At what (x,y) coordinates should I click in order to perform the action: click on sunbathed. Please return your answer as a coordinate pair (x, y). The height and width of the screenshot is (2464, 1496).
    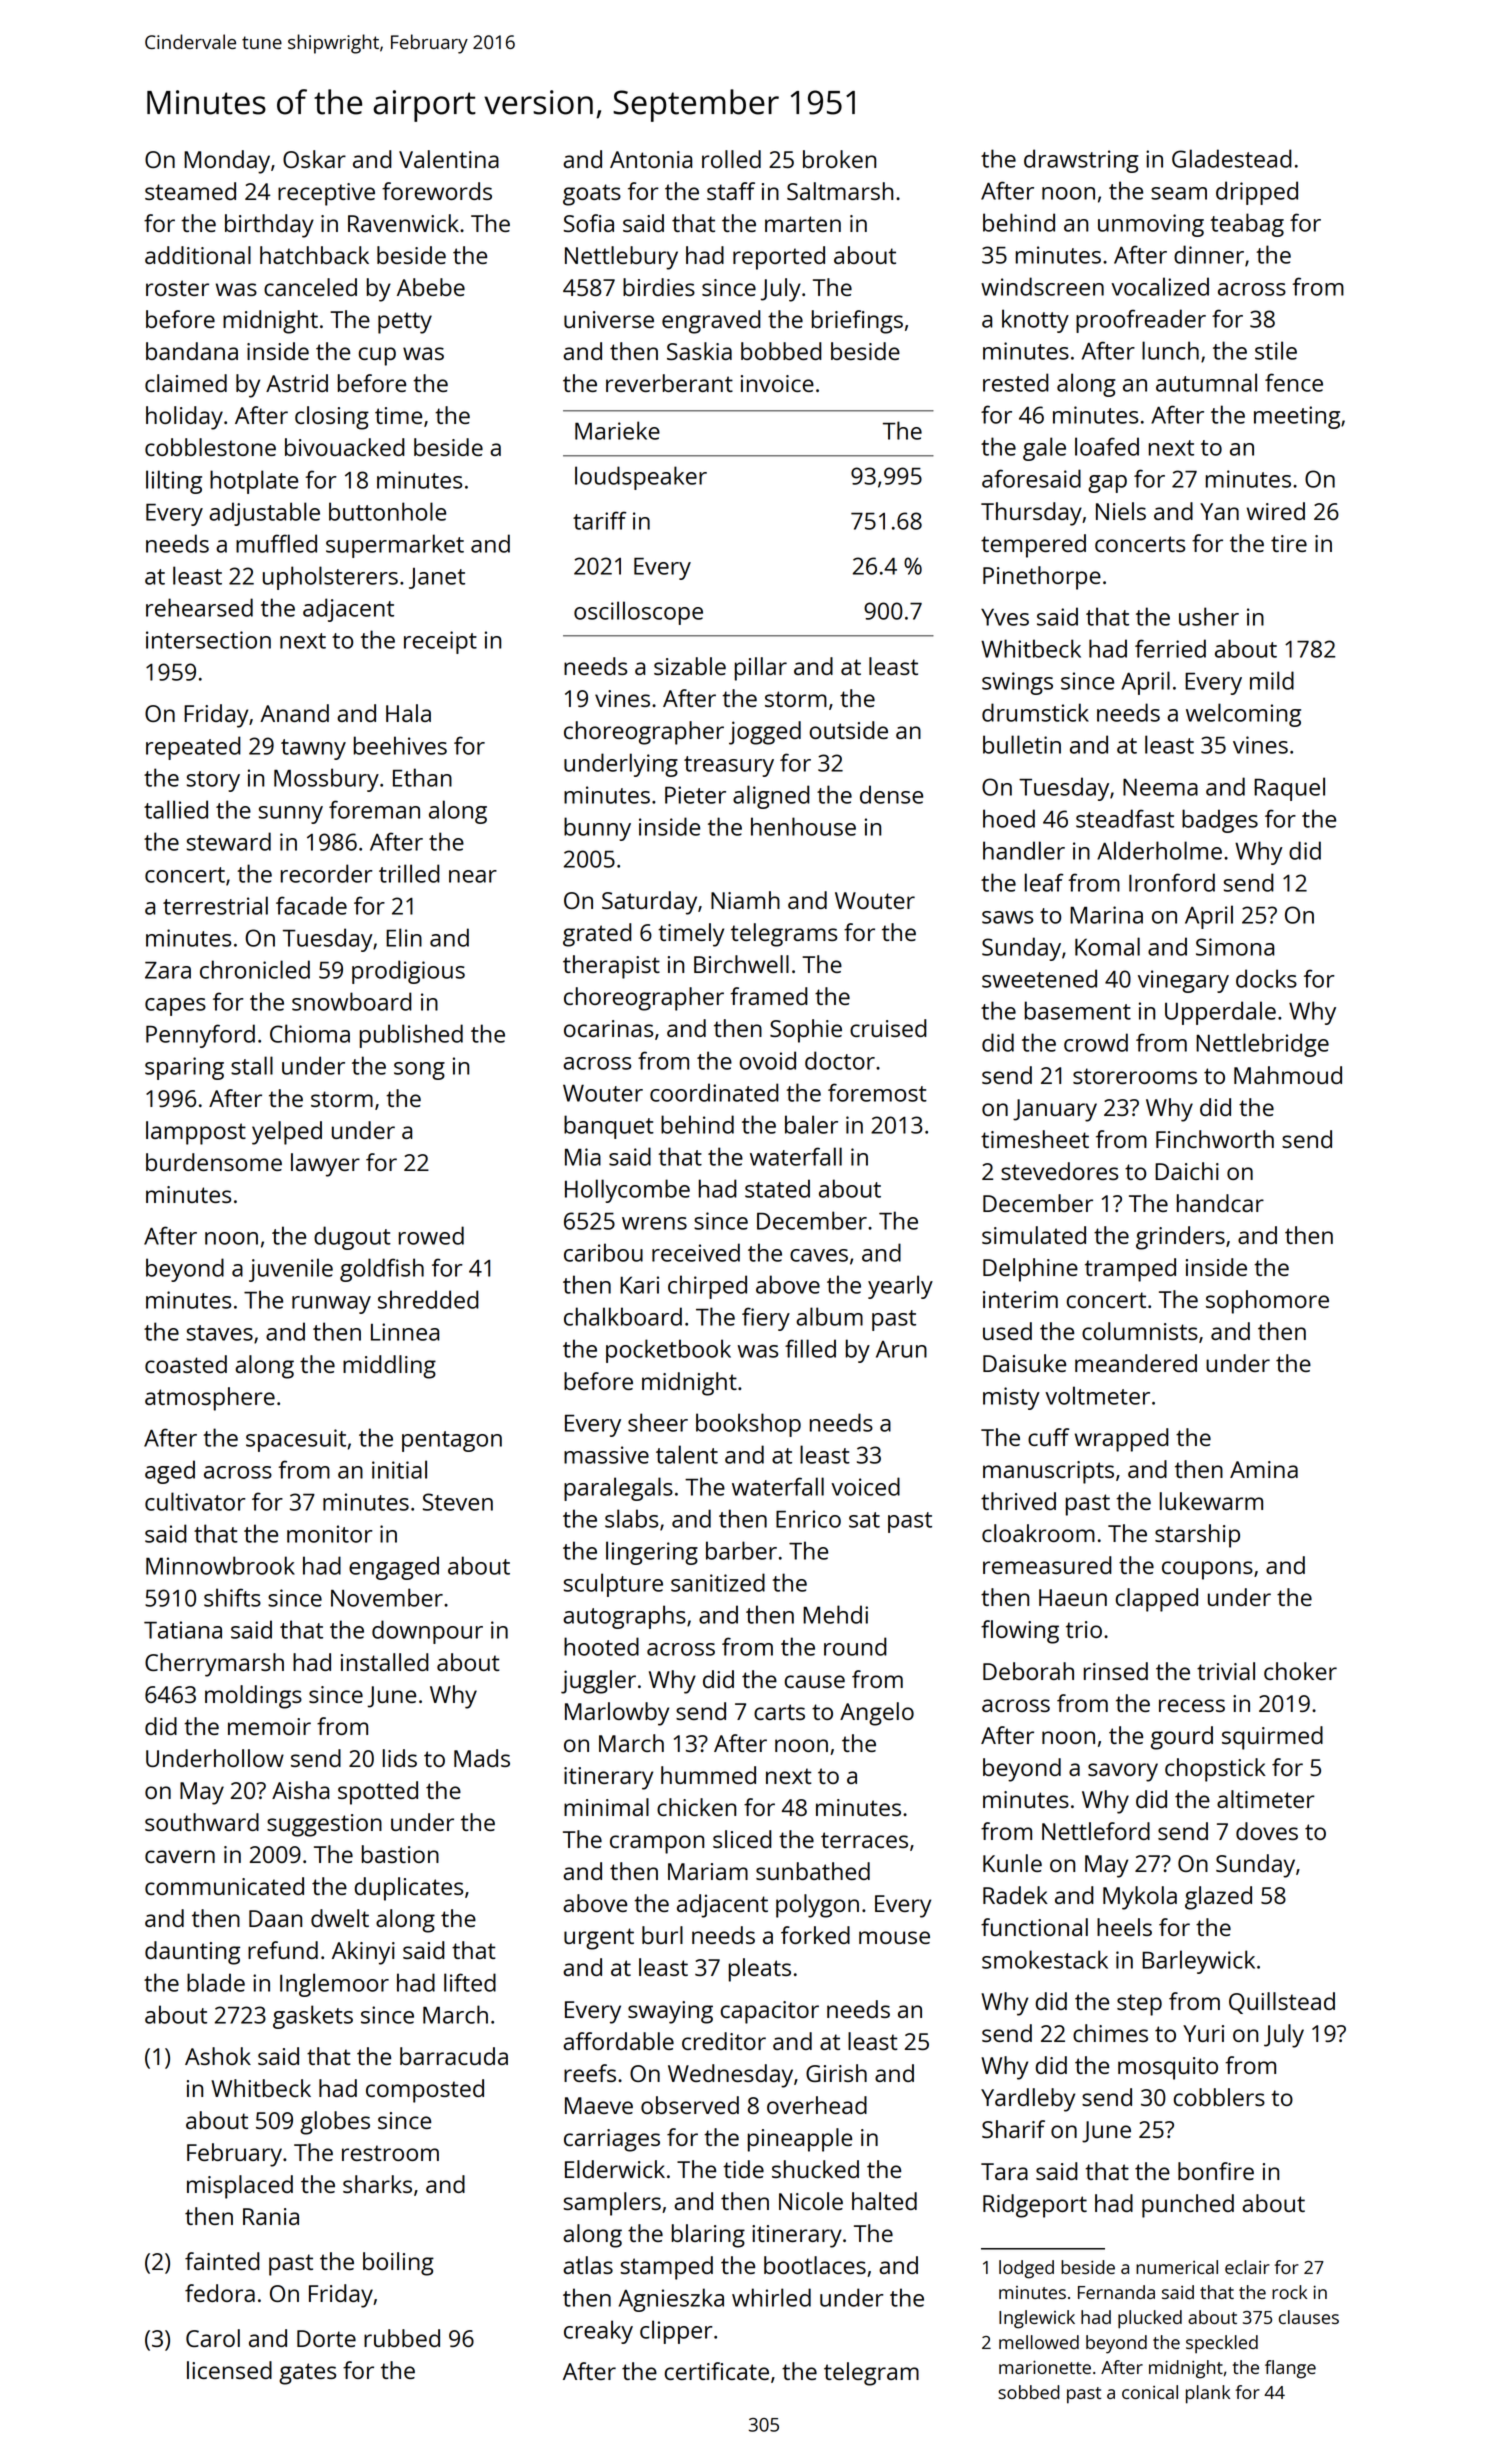
    Looking at the image, I should click on (813, 1871).
